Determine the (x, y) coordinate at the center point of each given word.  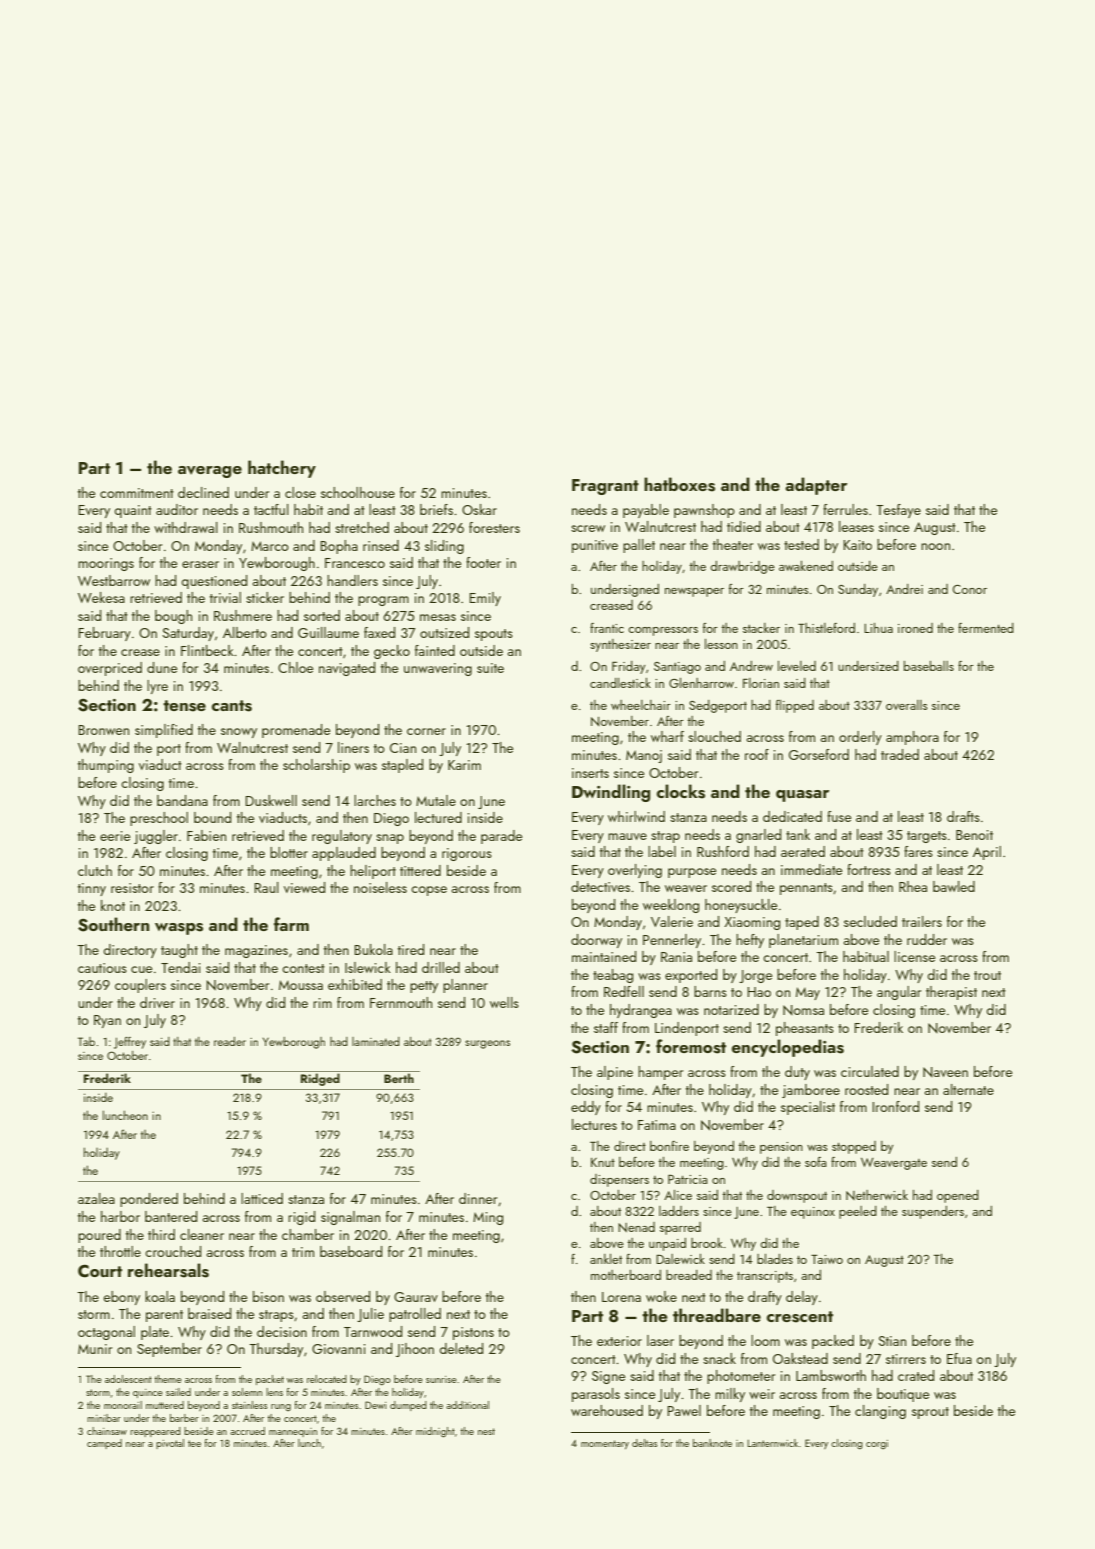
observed (343, 1296)
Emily (485, 599)
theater (733, 544)
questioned (214, 582)
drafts (963, 816)
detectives (600, 886)
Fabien (206, 835)
